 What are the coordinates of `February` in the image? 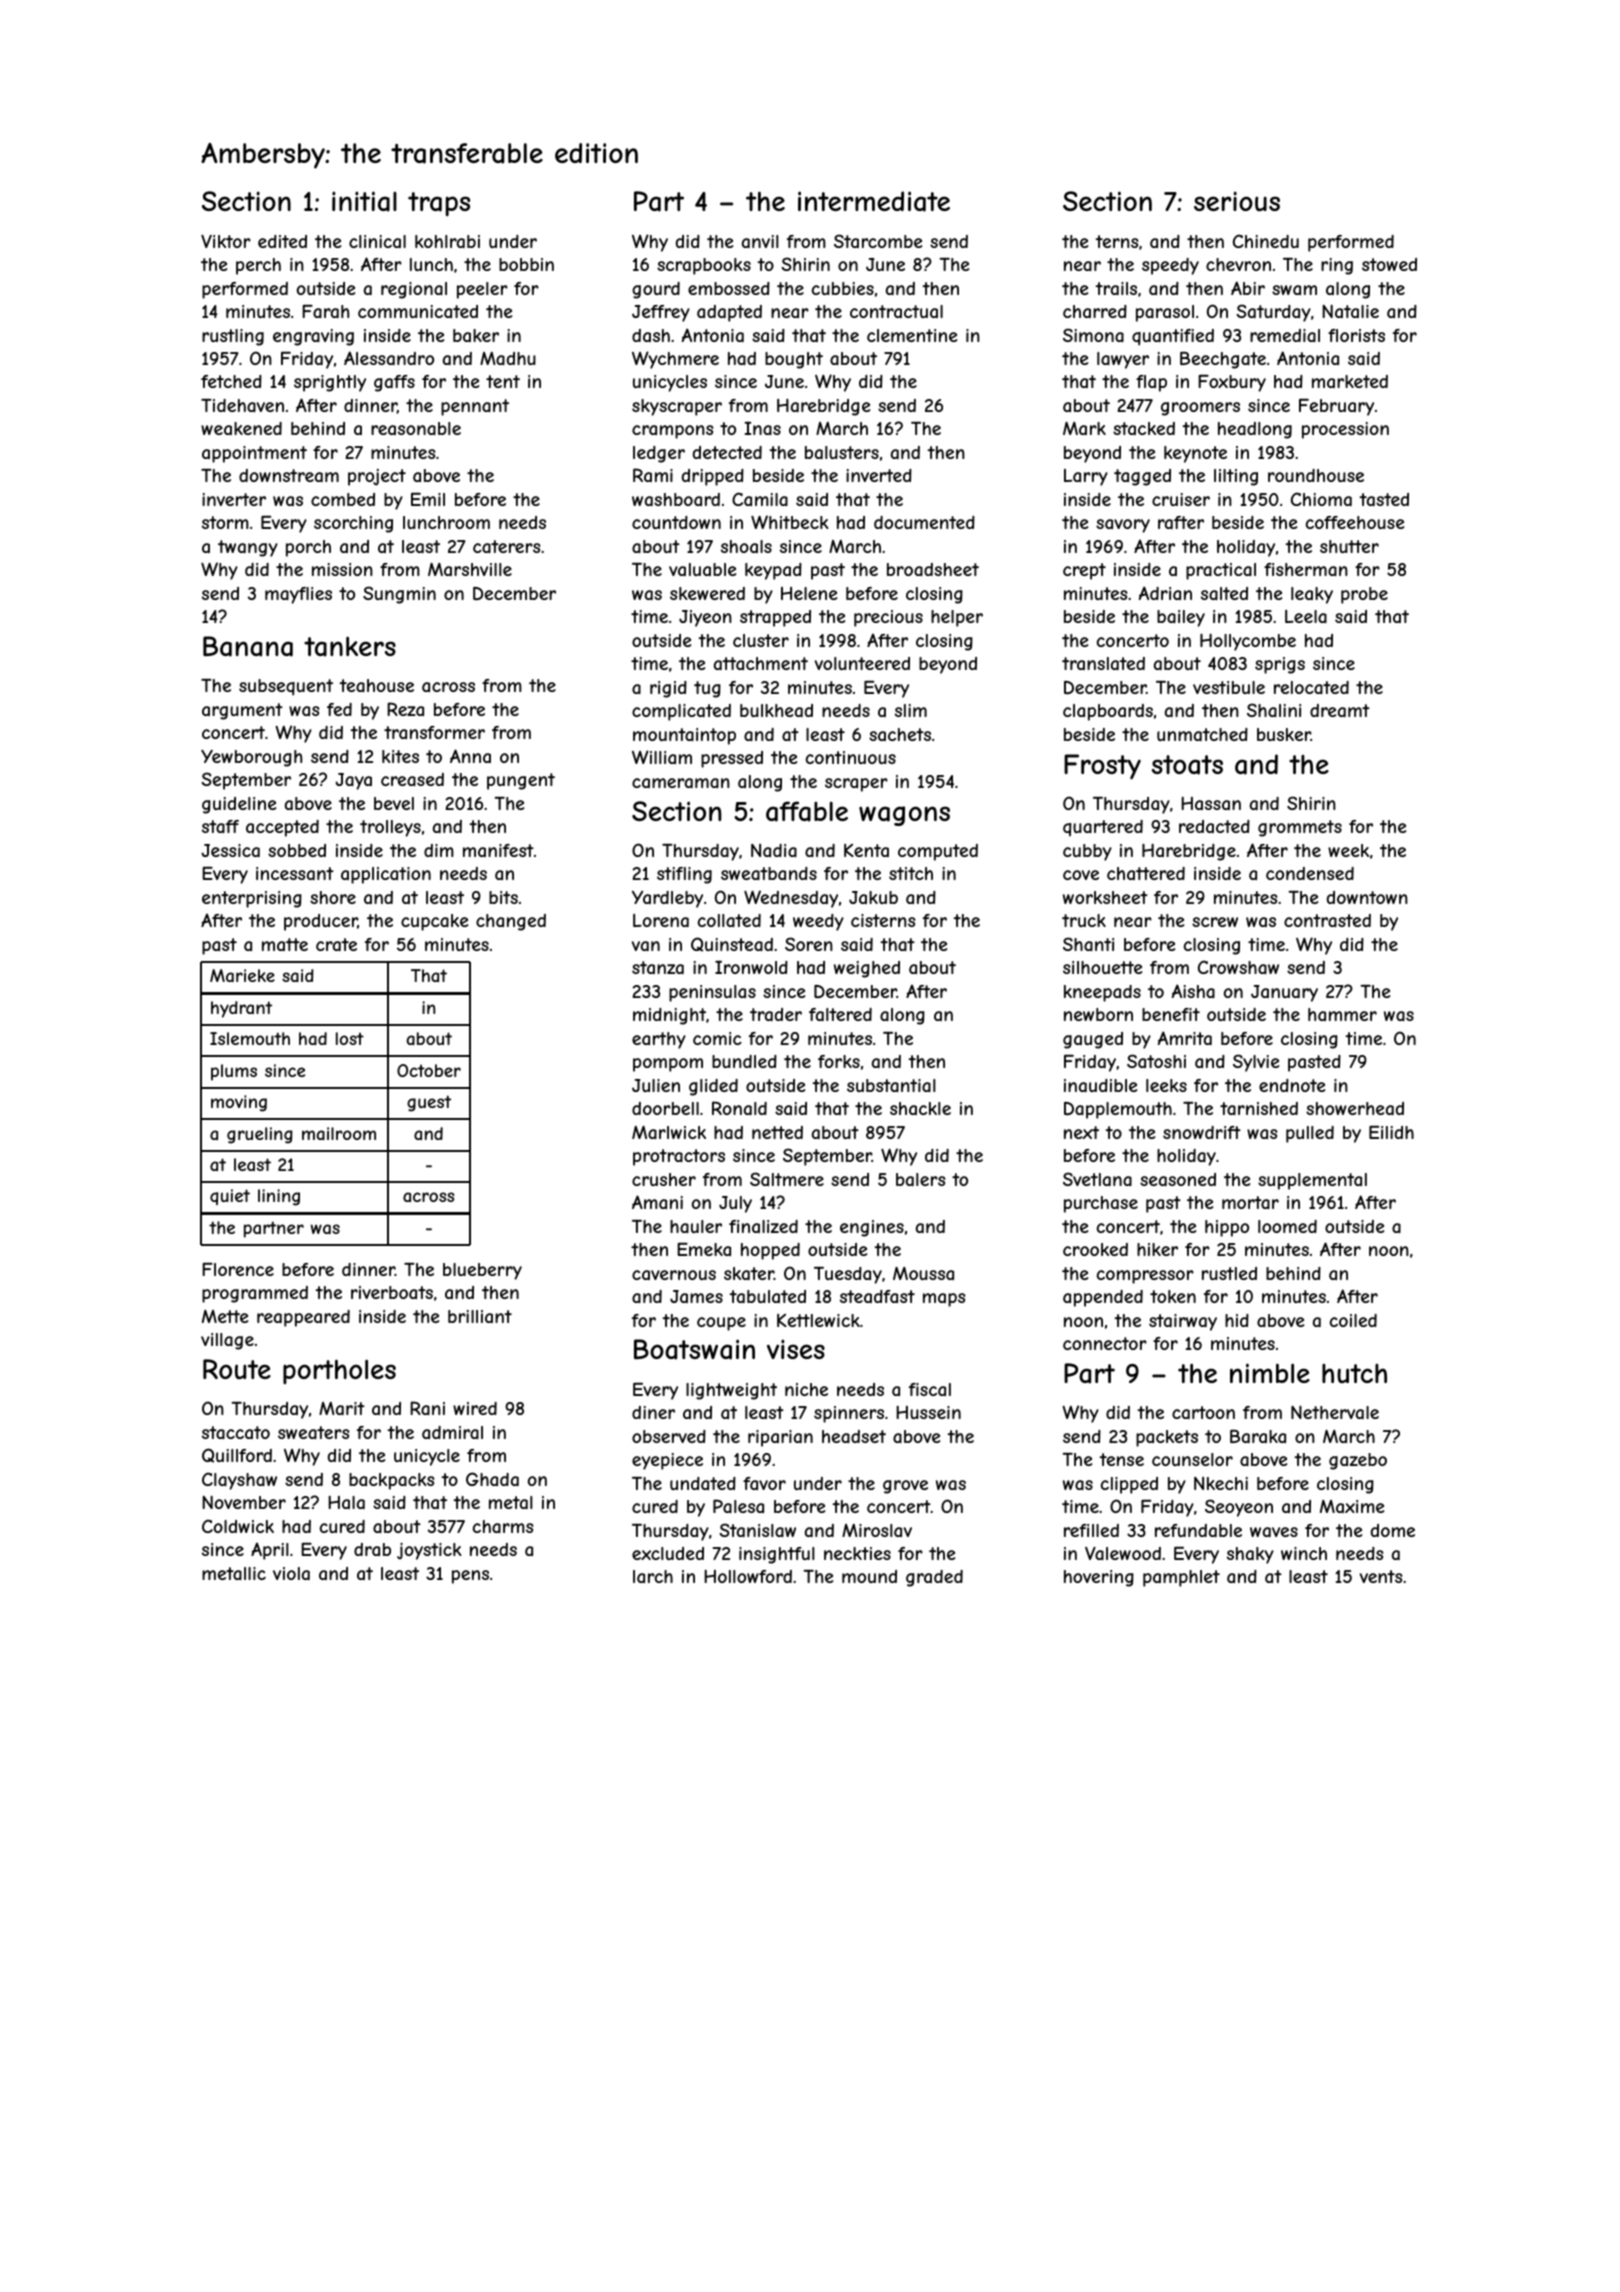 It's located at (1336, 407).
